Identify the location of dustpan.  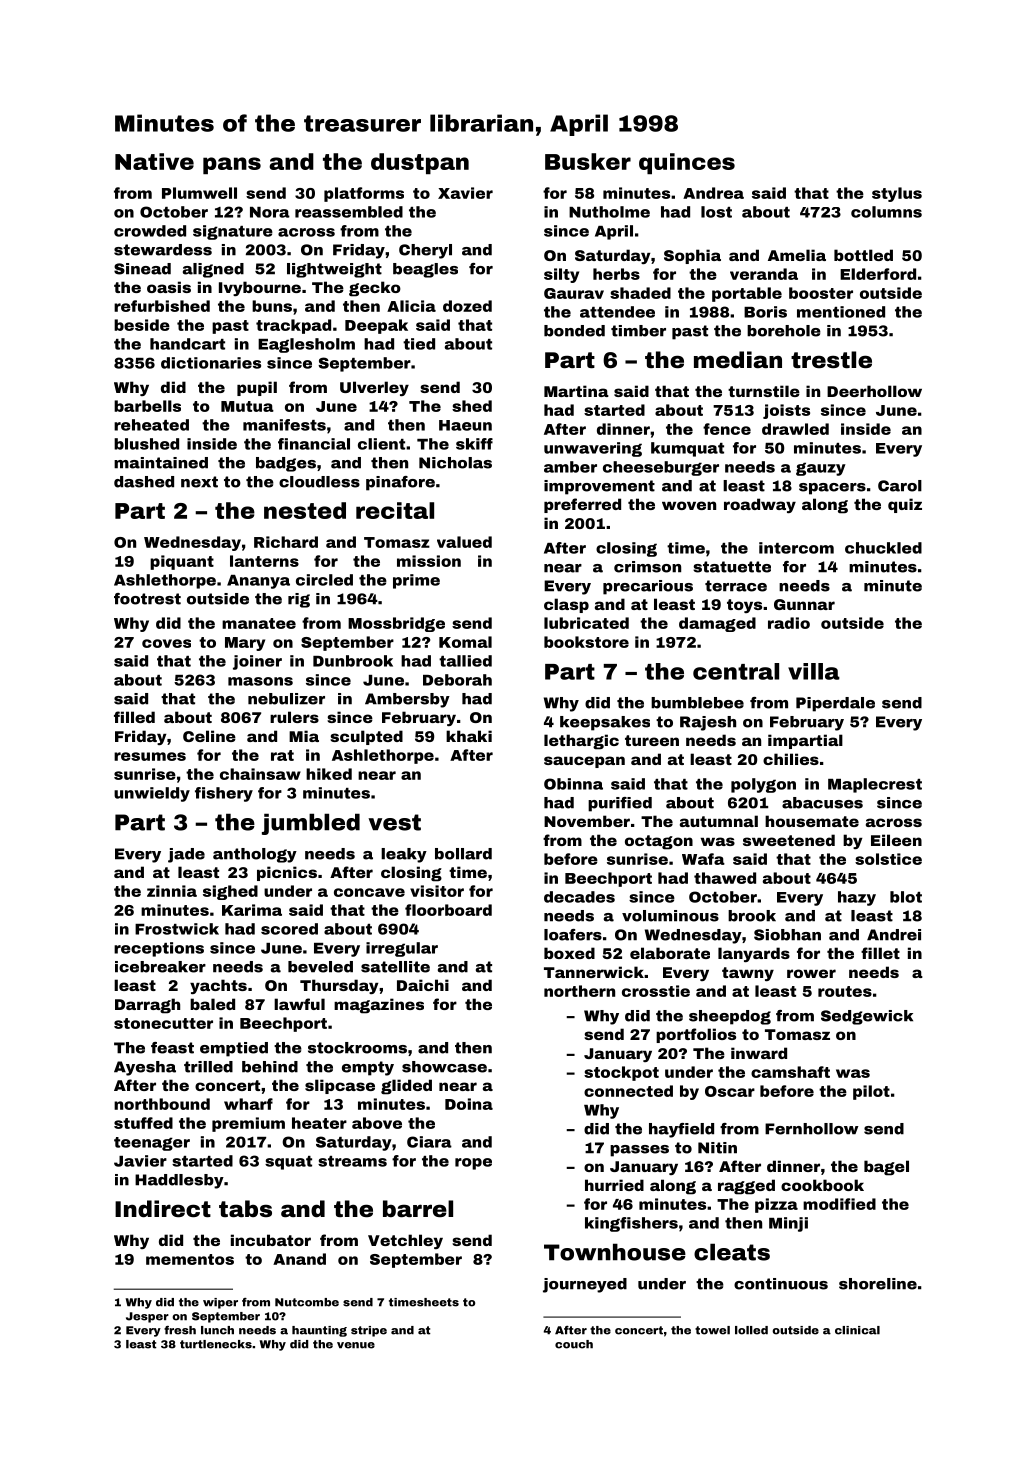
(420, 163).
